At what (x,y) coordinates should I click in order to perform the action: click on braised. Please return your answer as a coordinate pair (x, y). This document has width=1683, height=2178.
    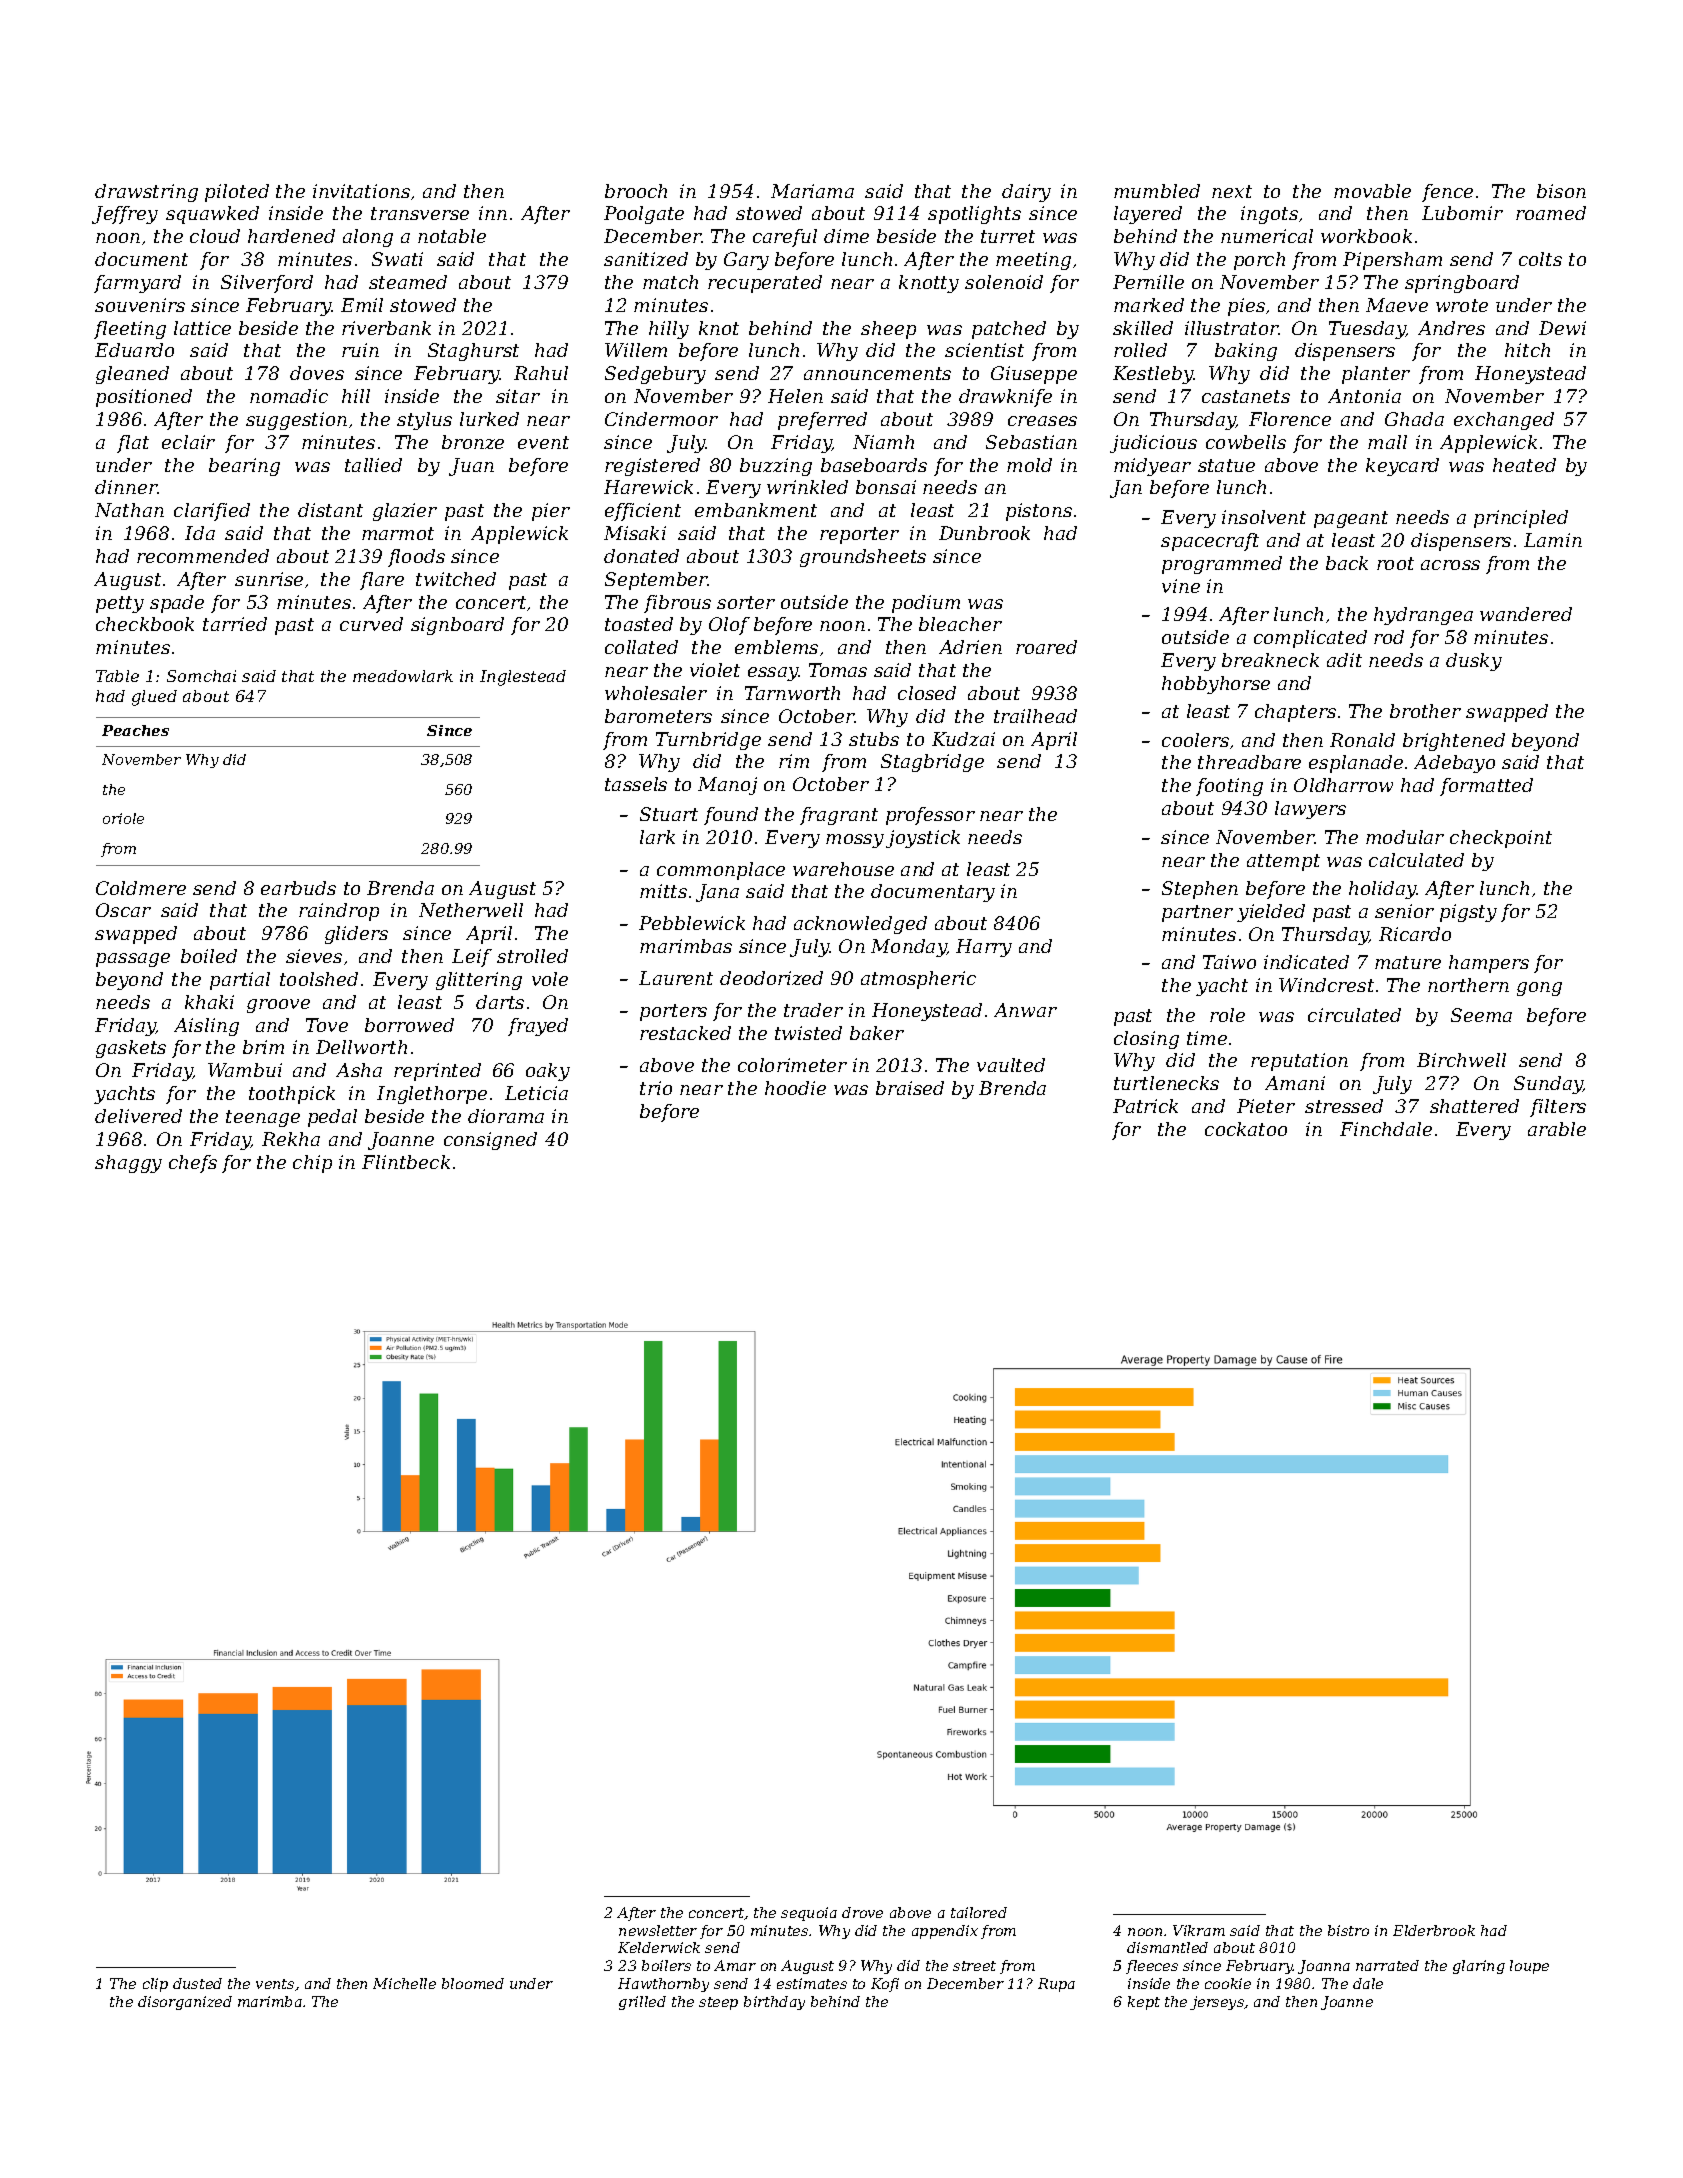
    Looking at the image, I should click on (910, 1088).
